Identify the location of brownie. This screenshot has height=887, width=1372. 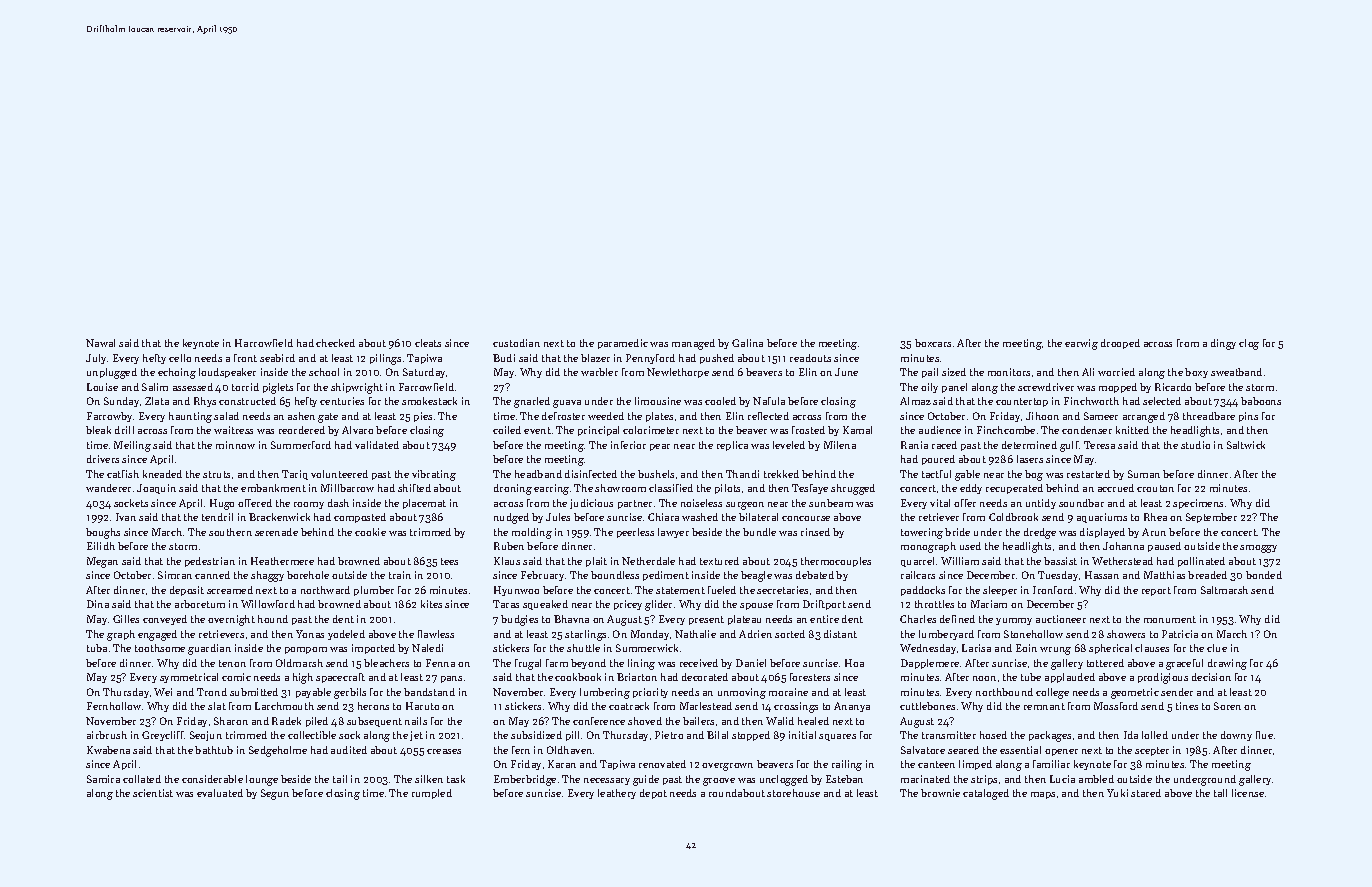
(940, 793).
